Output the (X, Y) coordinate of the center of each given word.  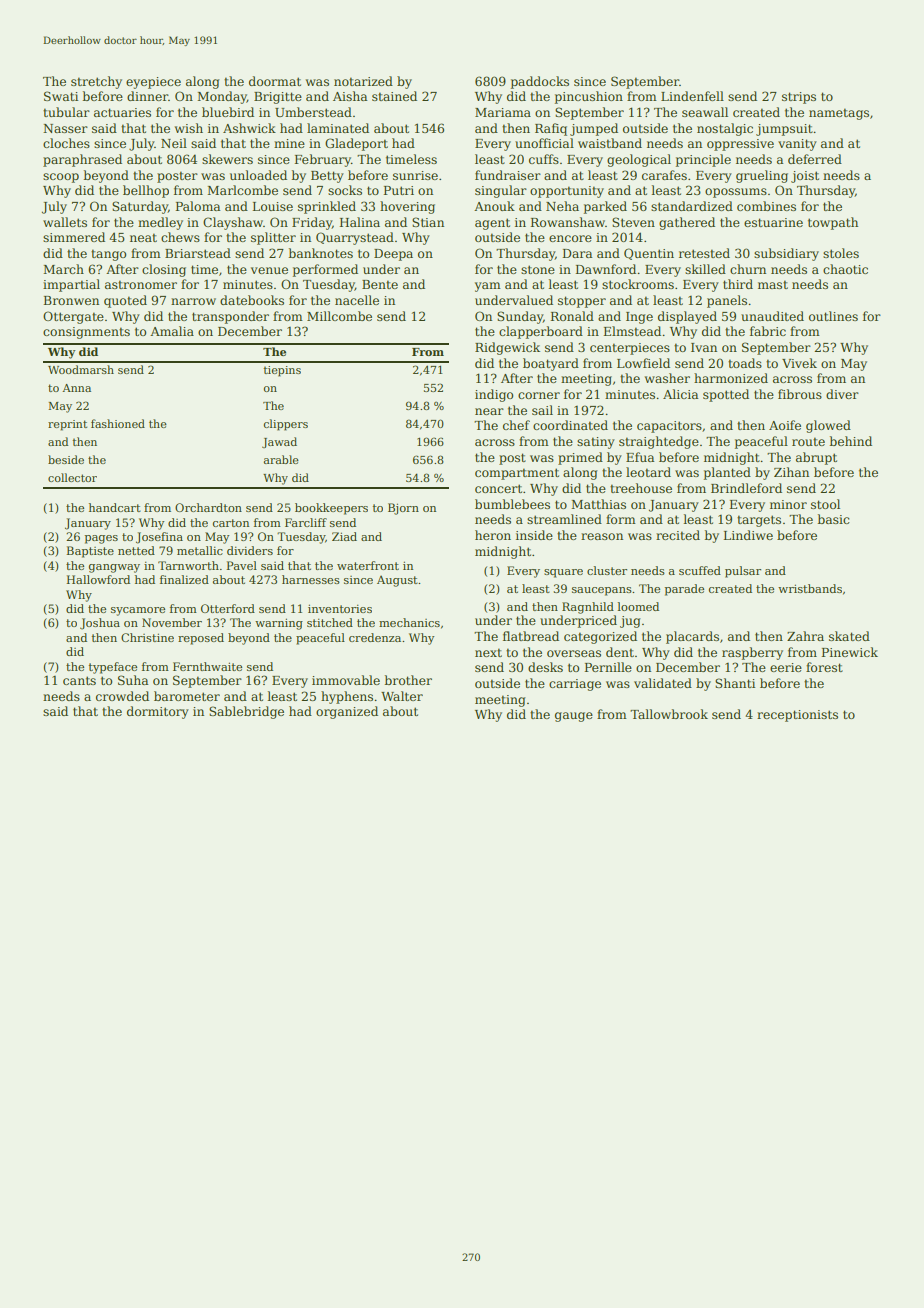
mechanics (409, 622)
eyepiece (153, 83)
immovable (346, 680)
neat (143, 237)
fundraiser (508, 175)
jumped (594, 129)
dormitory (158, 712)
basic (834, 519)
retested (704, 253)
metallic (200, 550)
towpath (833, 223)
